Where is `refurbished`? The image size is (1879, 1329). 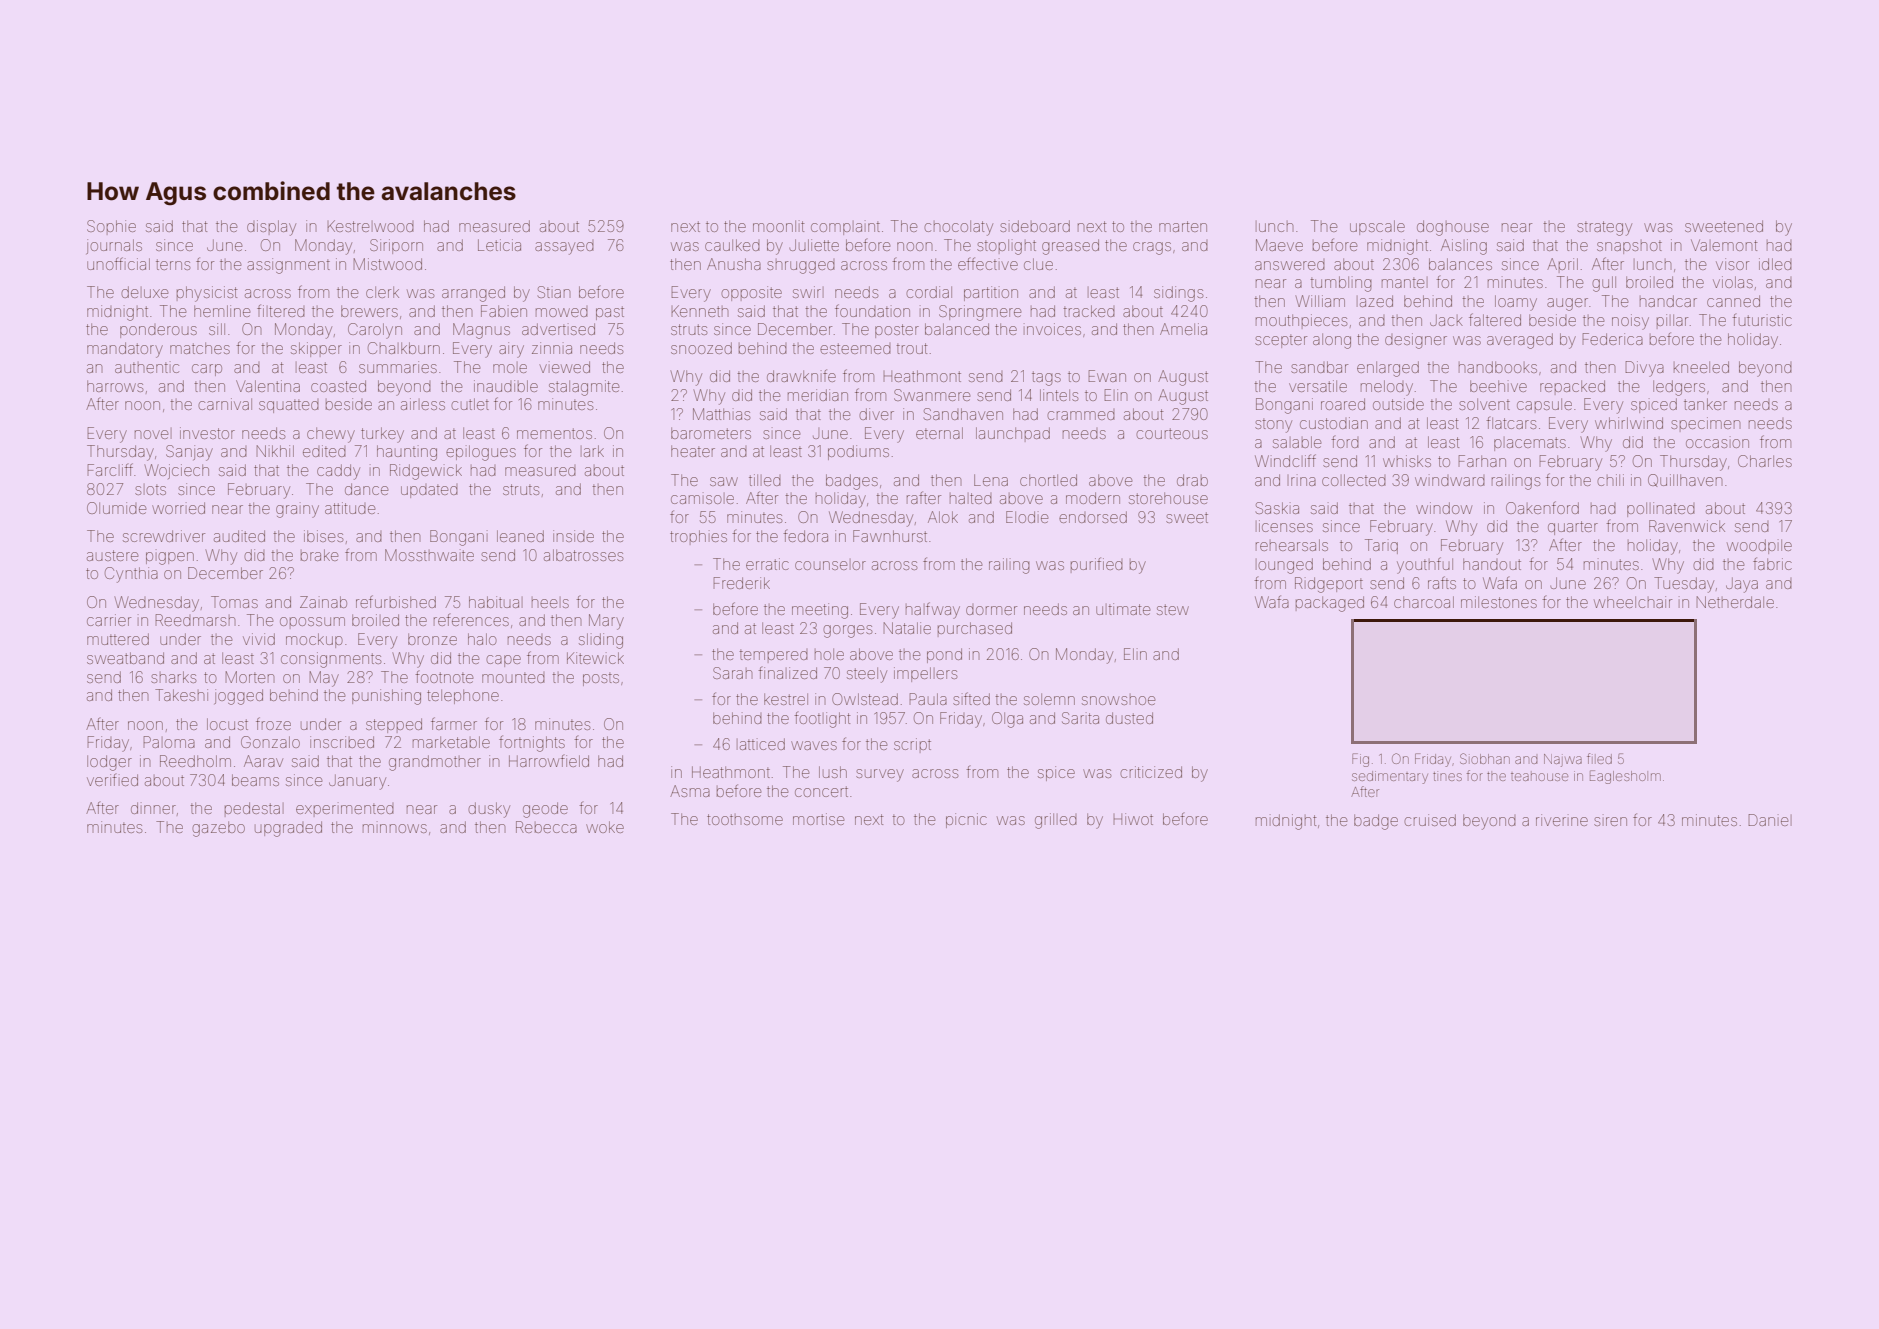
refurbished is located at coordinates (396, 601).
